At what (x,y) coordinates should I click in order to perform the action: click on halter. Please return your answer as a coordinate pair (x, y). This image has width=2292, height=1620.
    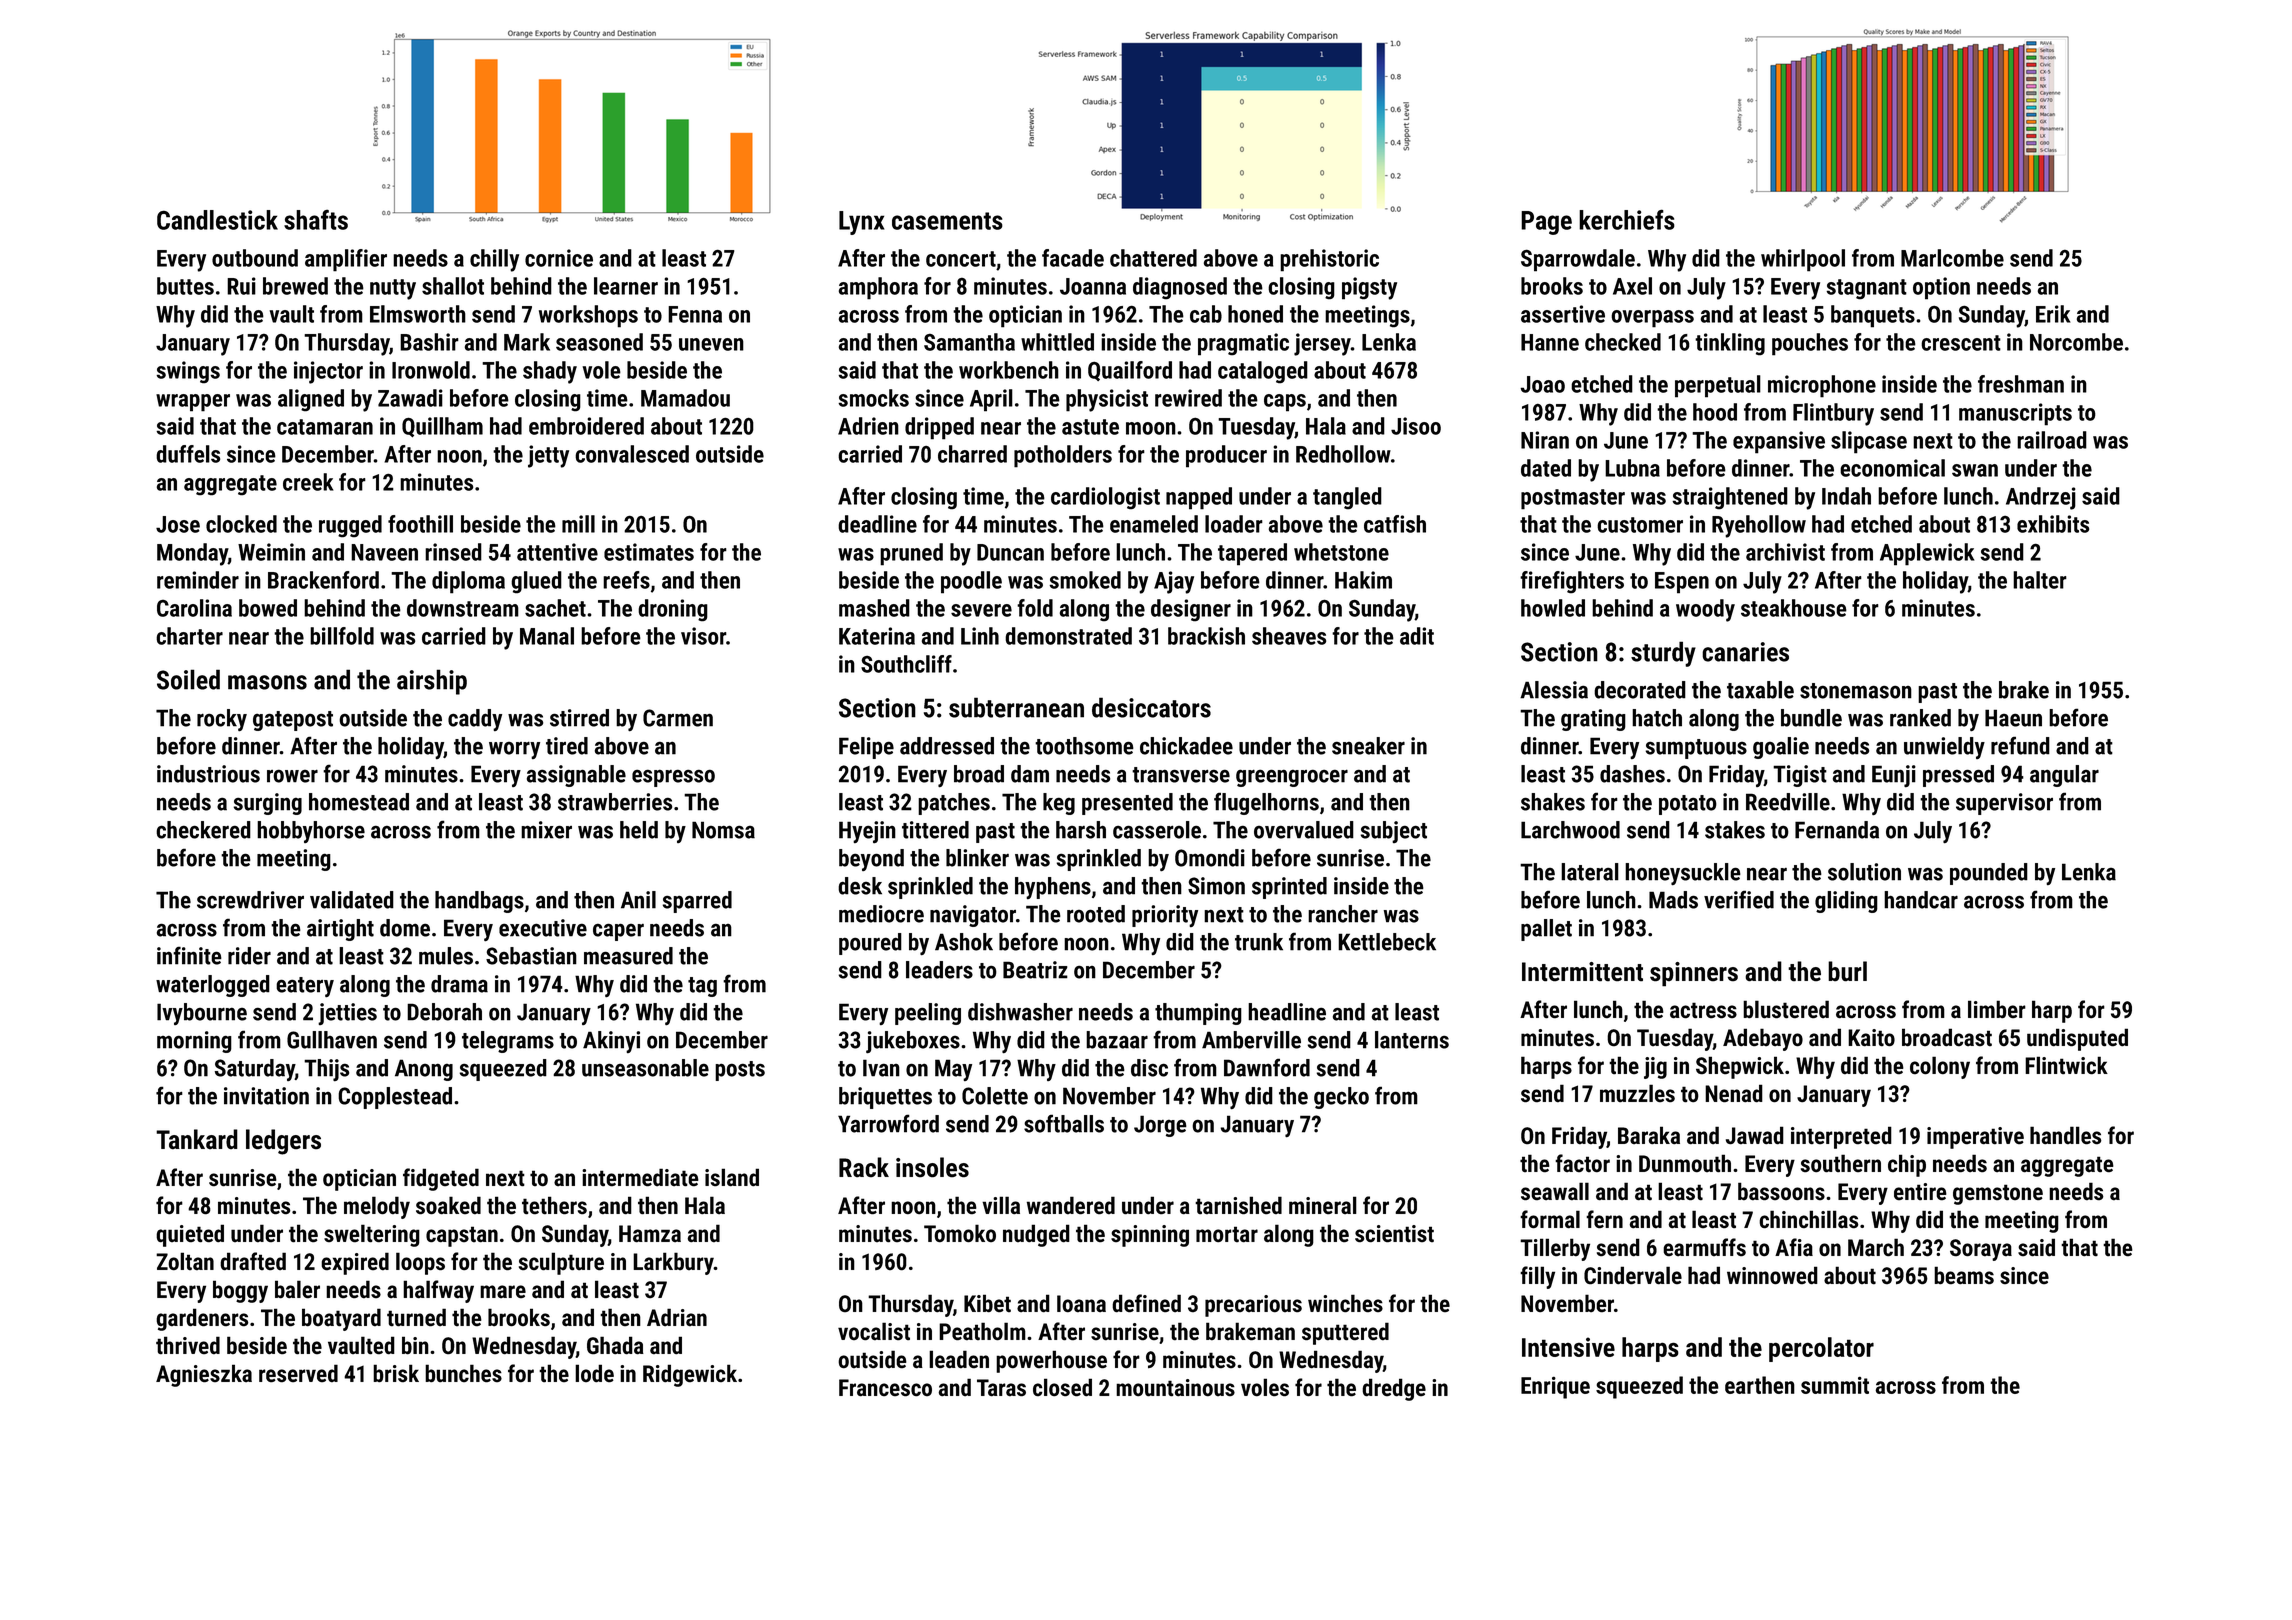
    Looking at the image, I should click on (2040, 580).
